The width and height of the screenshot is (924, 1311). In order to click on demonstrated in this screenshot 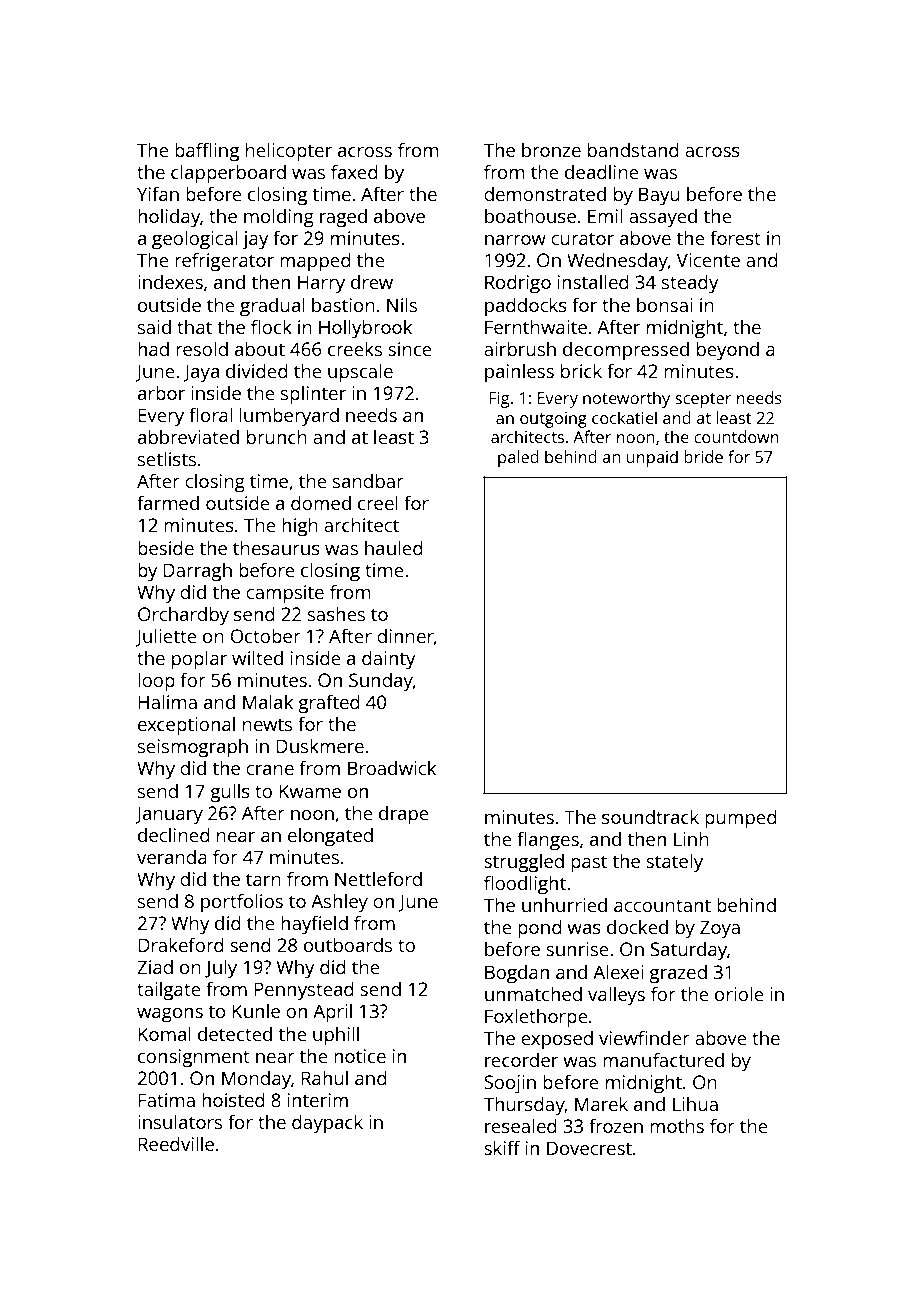, I will do `click(545, 193)`.
